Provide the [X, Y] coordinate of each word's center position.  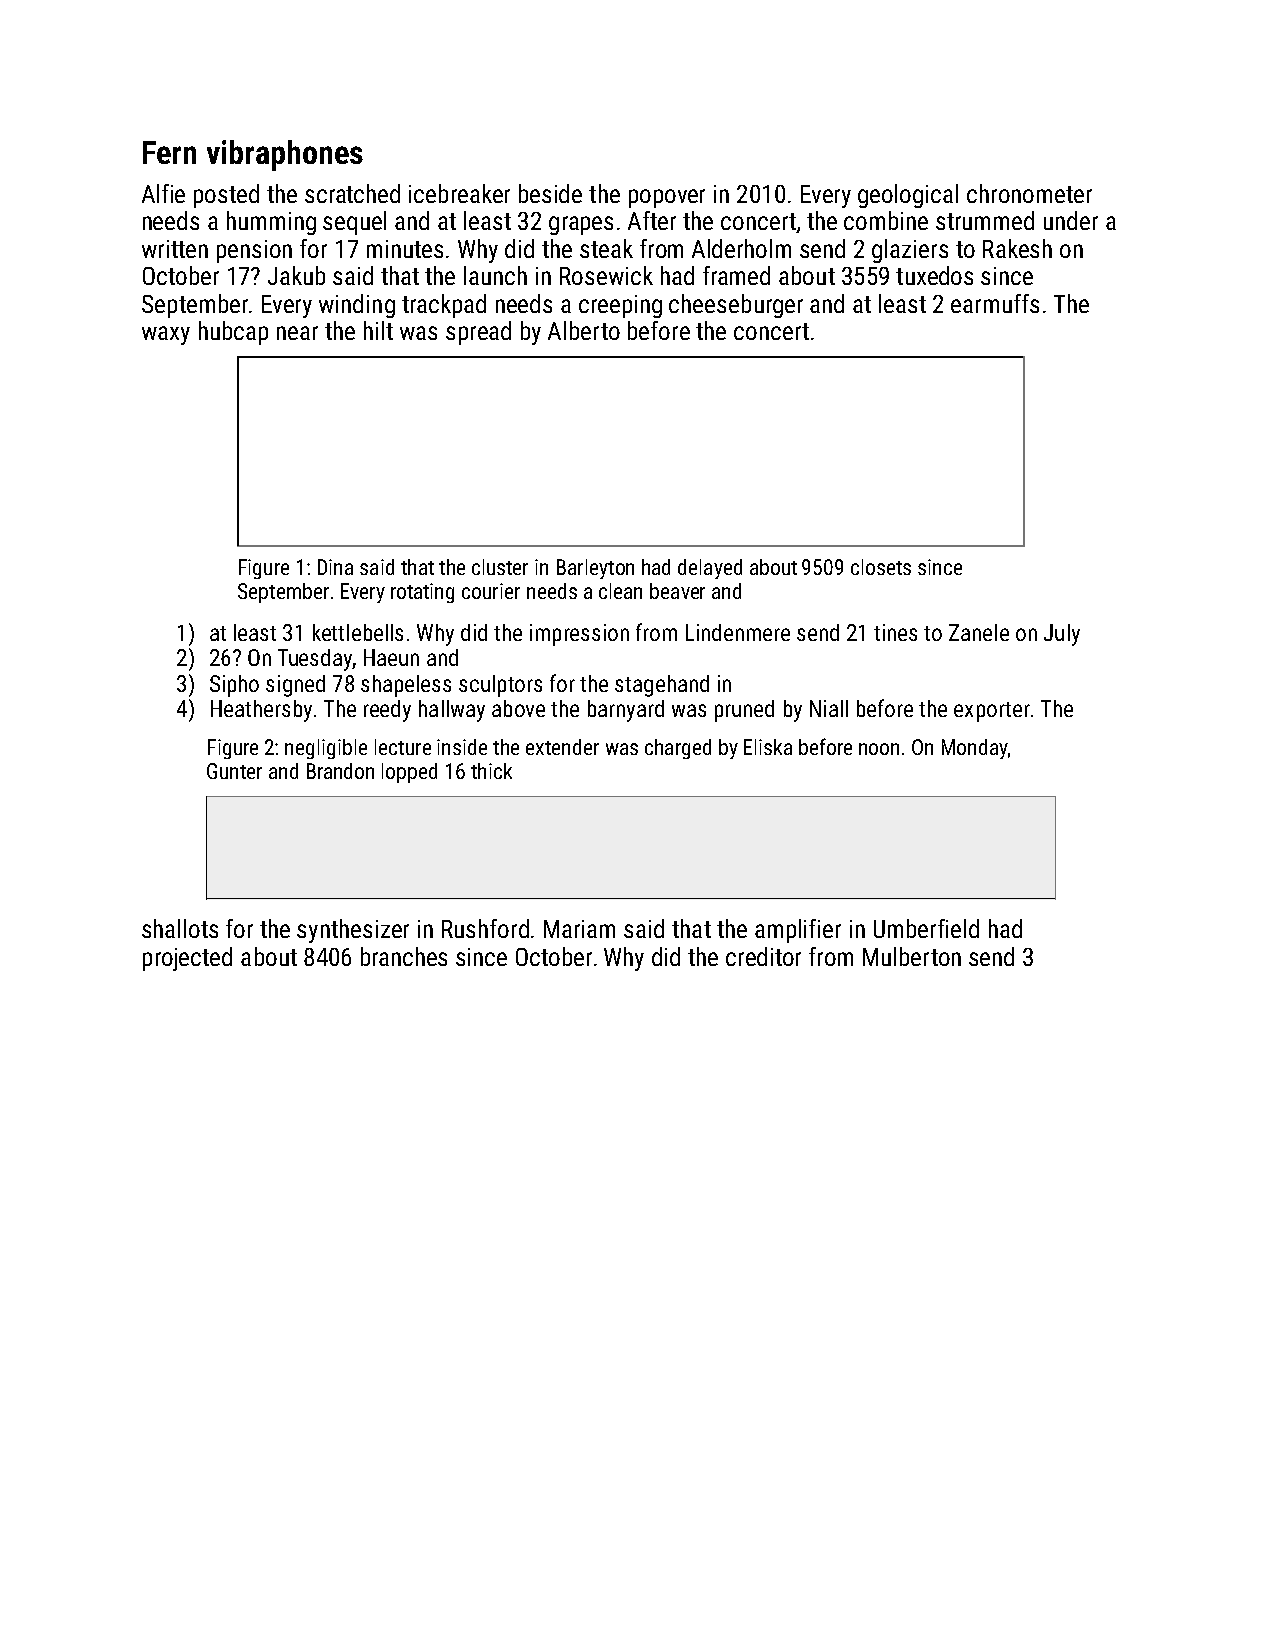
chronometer [1029, 193]
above [518, 708]
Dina [335, 567]
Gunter [234, 771]
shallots [180, 928]
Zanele [979, 632]
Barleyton [595, 569]
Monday [975, 749]
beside [550, 193]
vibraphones [285, 155]
